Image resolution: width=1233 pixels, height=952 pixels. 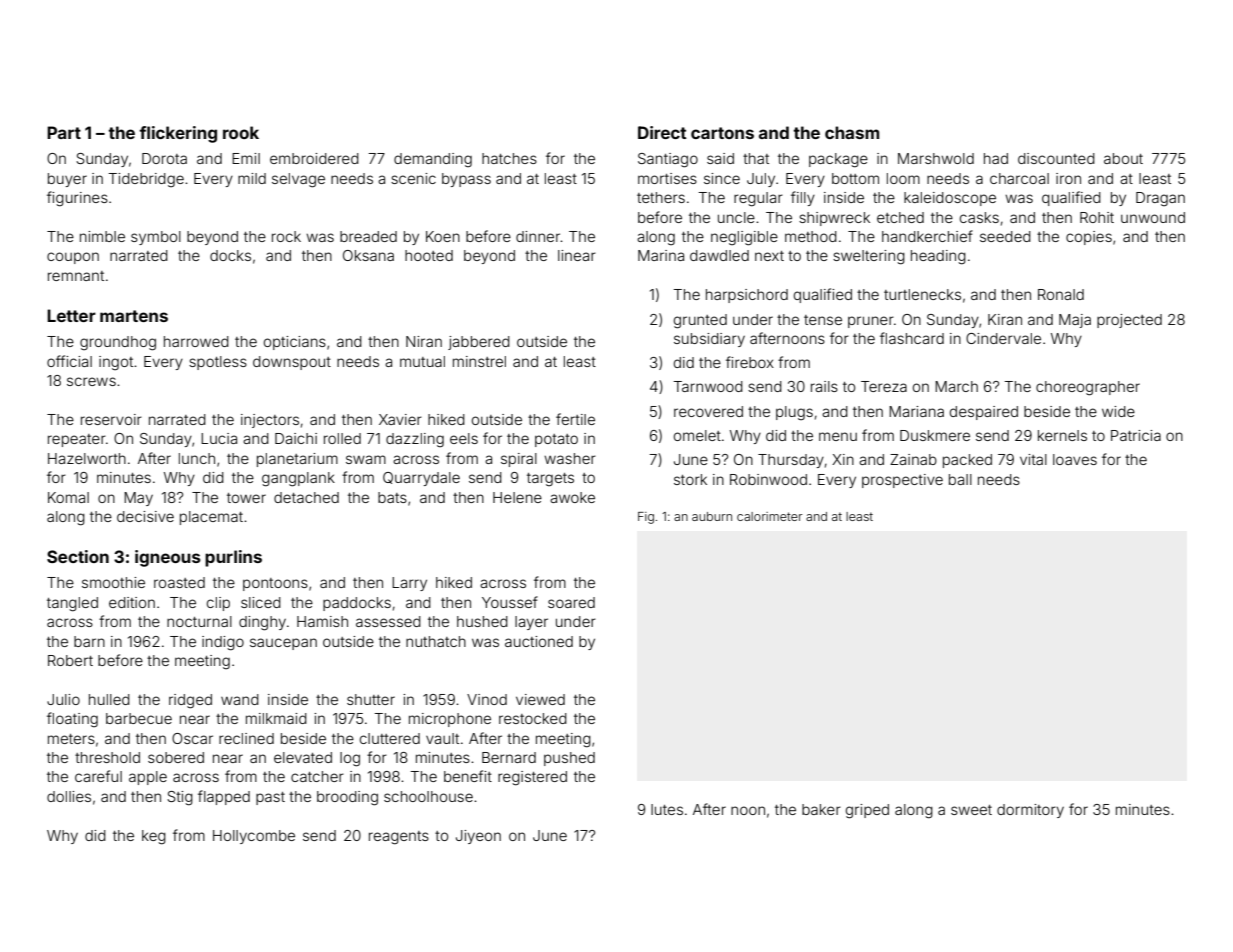 I want to click on baker, so click(x=821, y=809).
